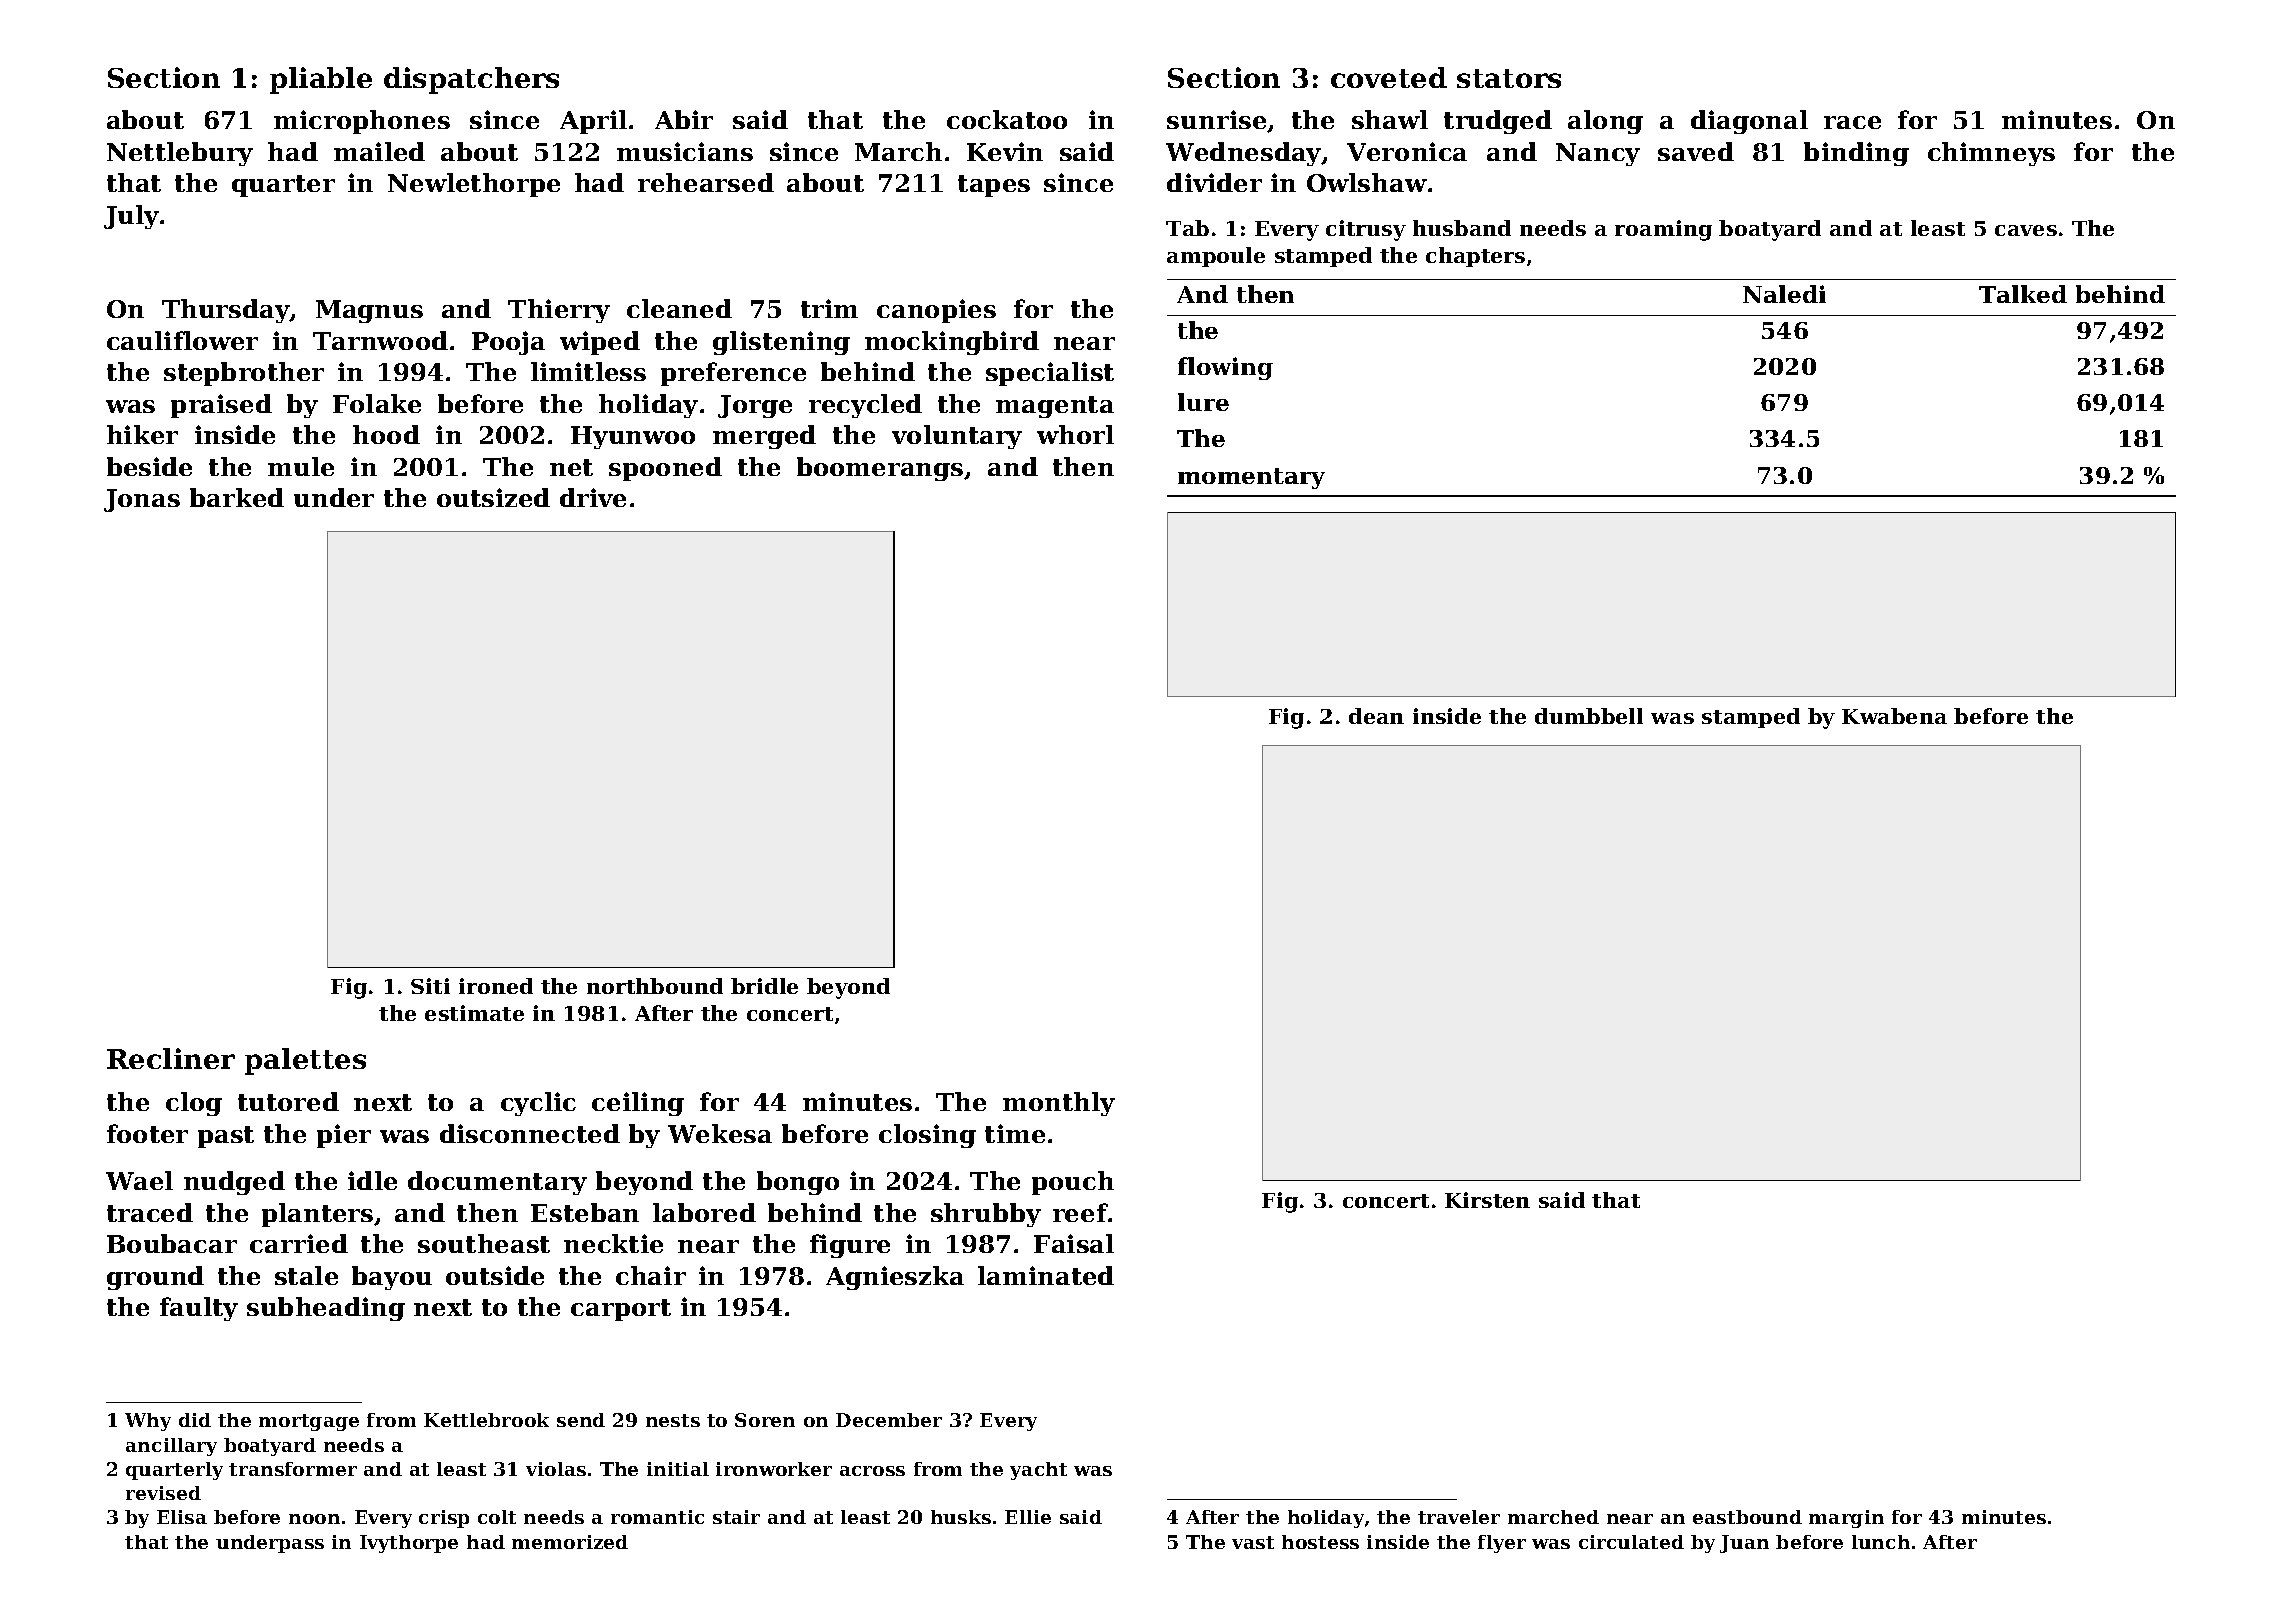 The width and height of the image is (2282, 1614). I want to click on Kirsten, so click(1487, 1200).
